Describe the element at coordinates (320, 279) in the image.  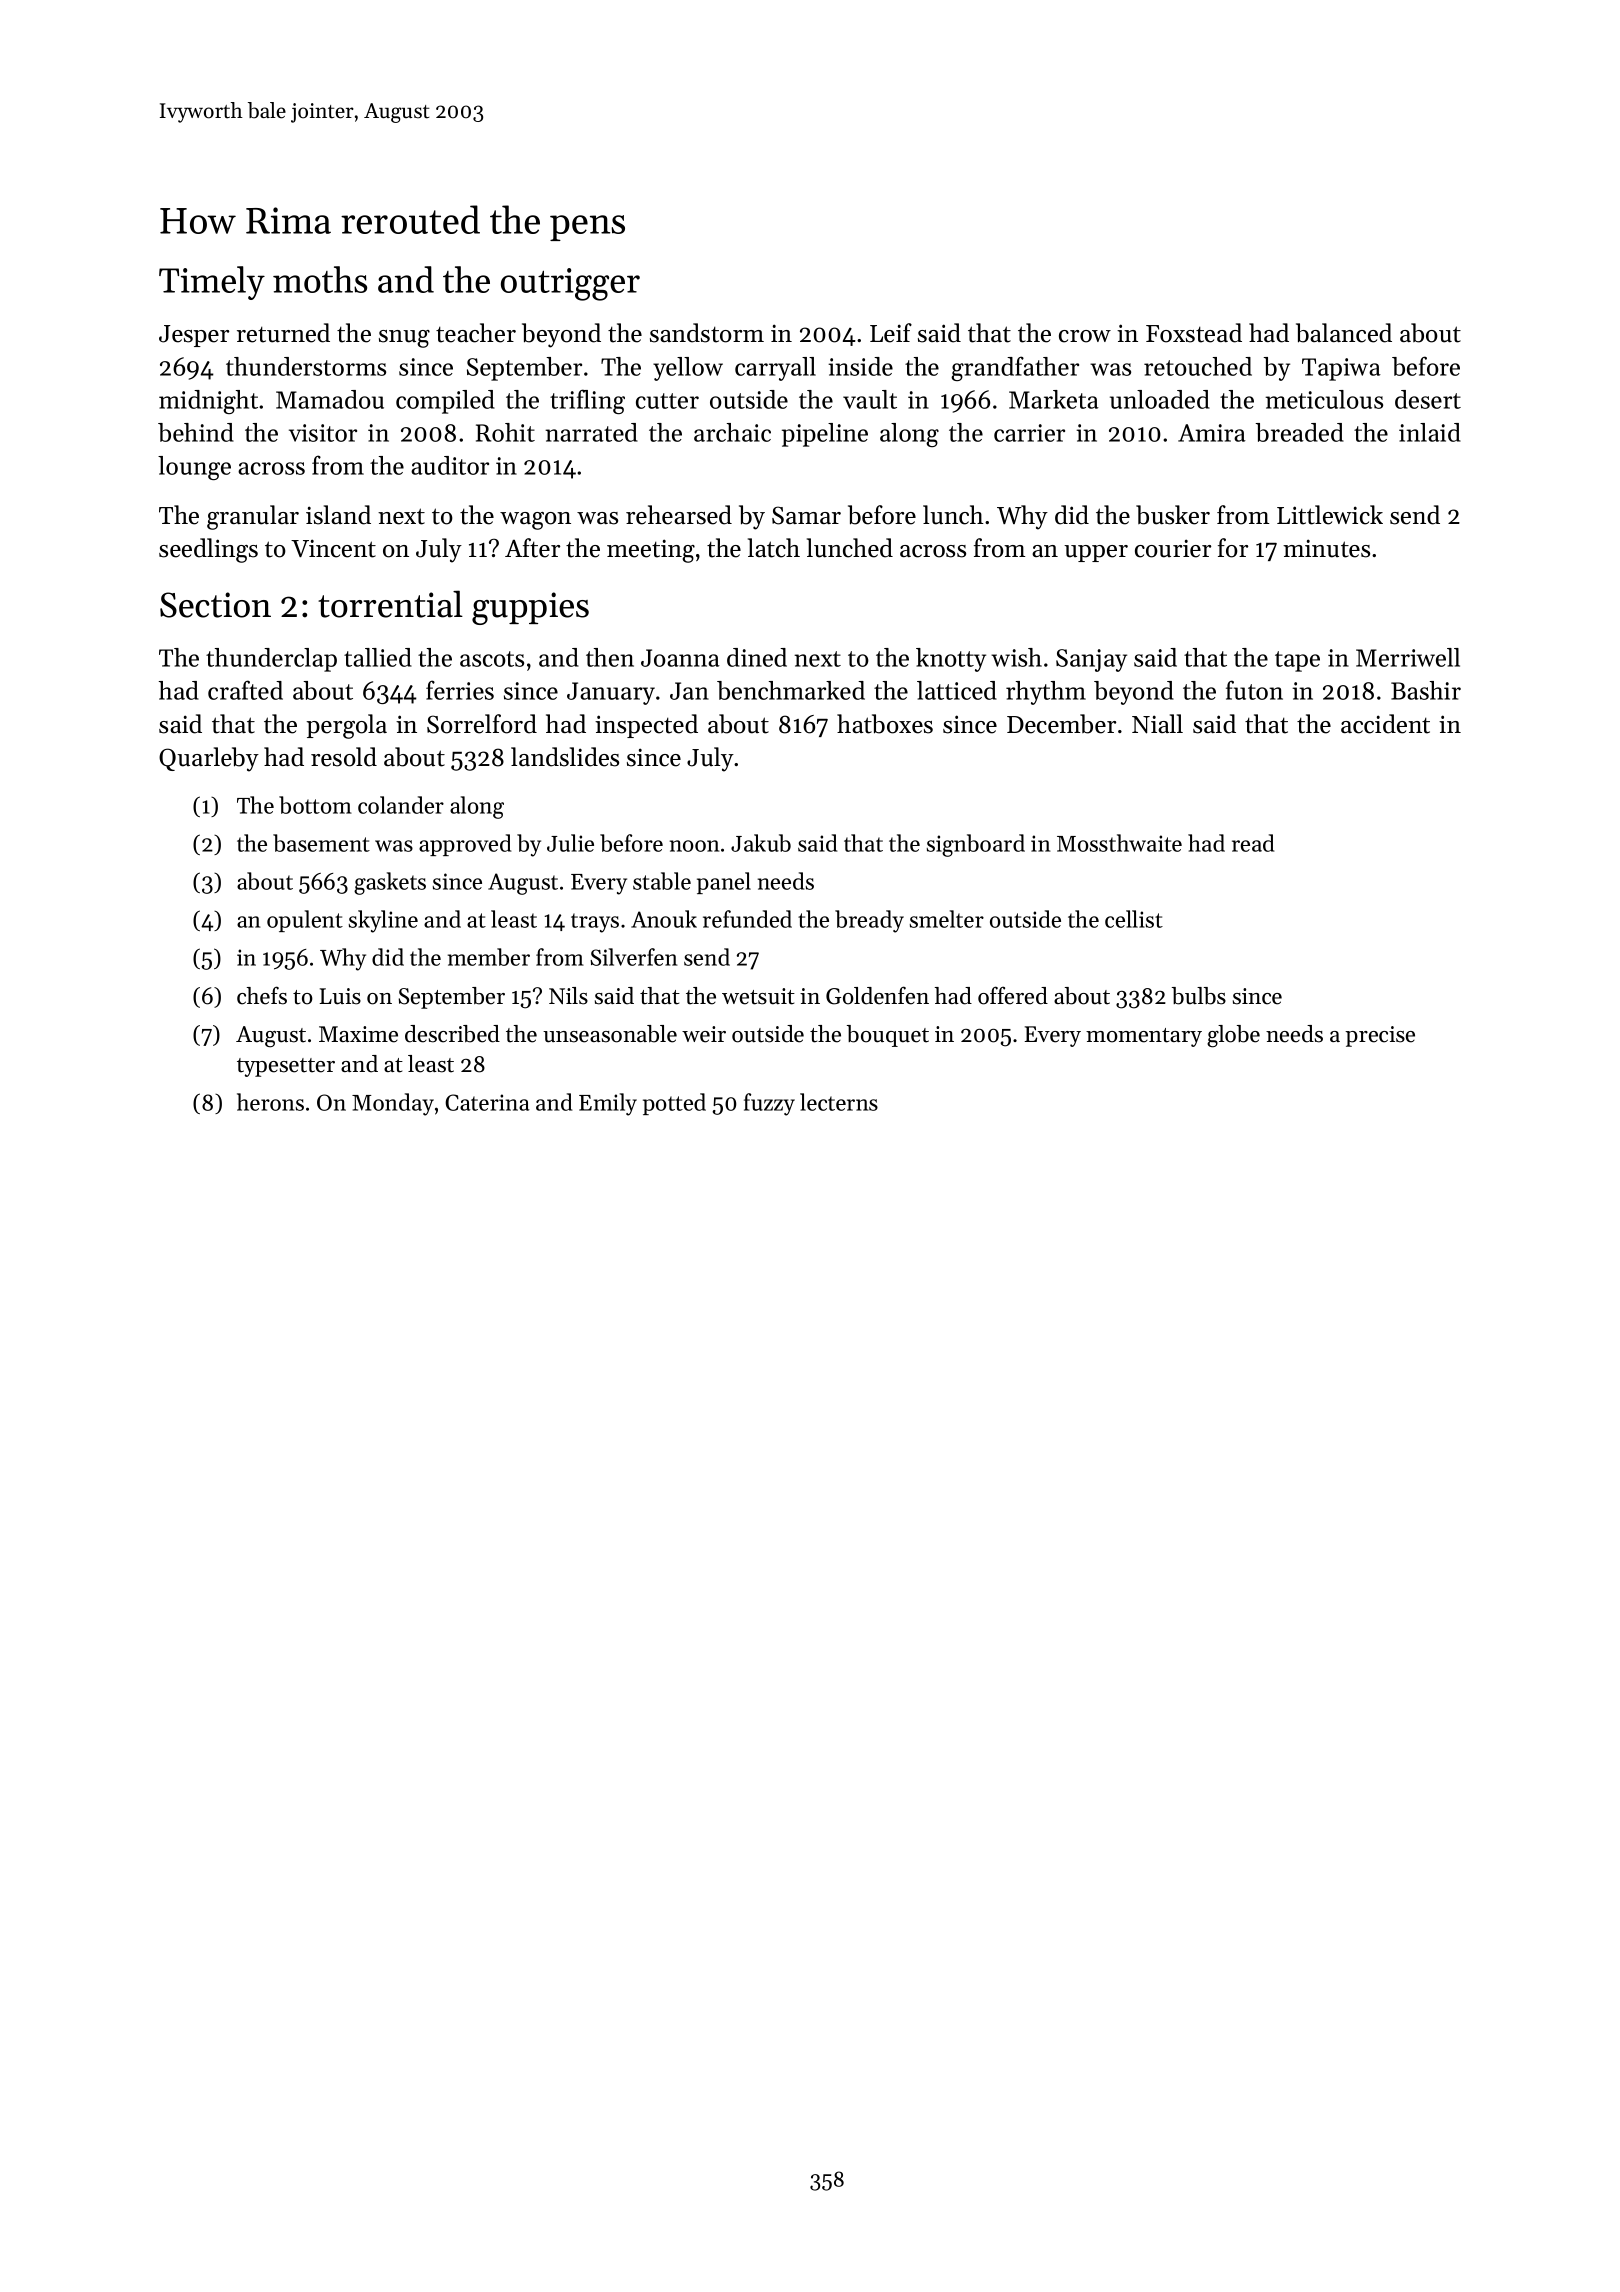
I see `moths` at that location.
